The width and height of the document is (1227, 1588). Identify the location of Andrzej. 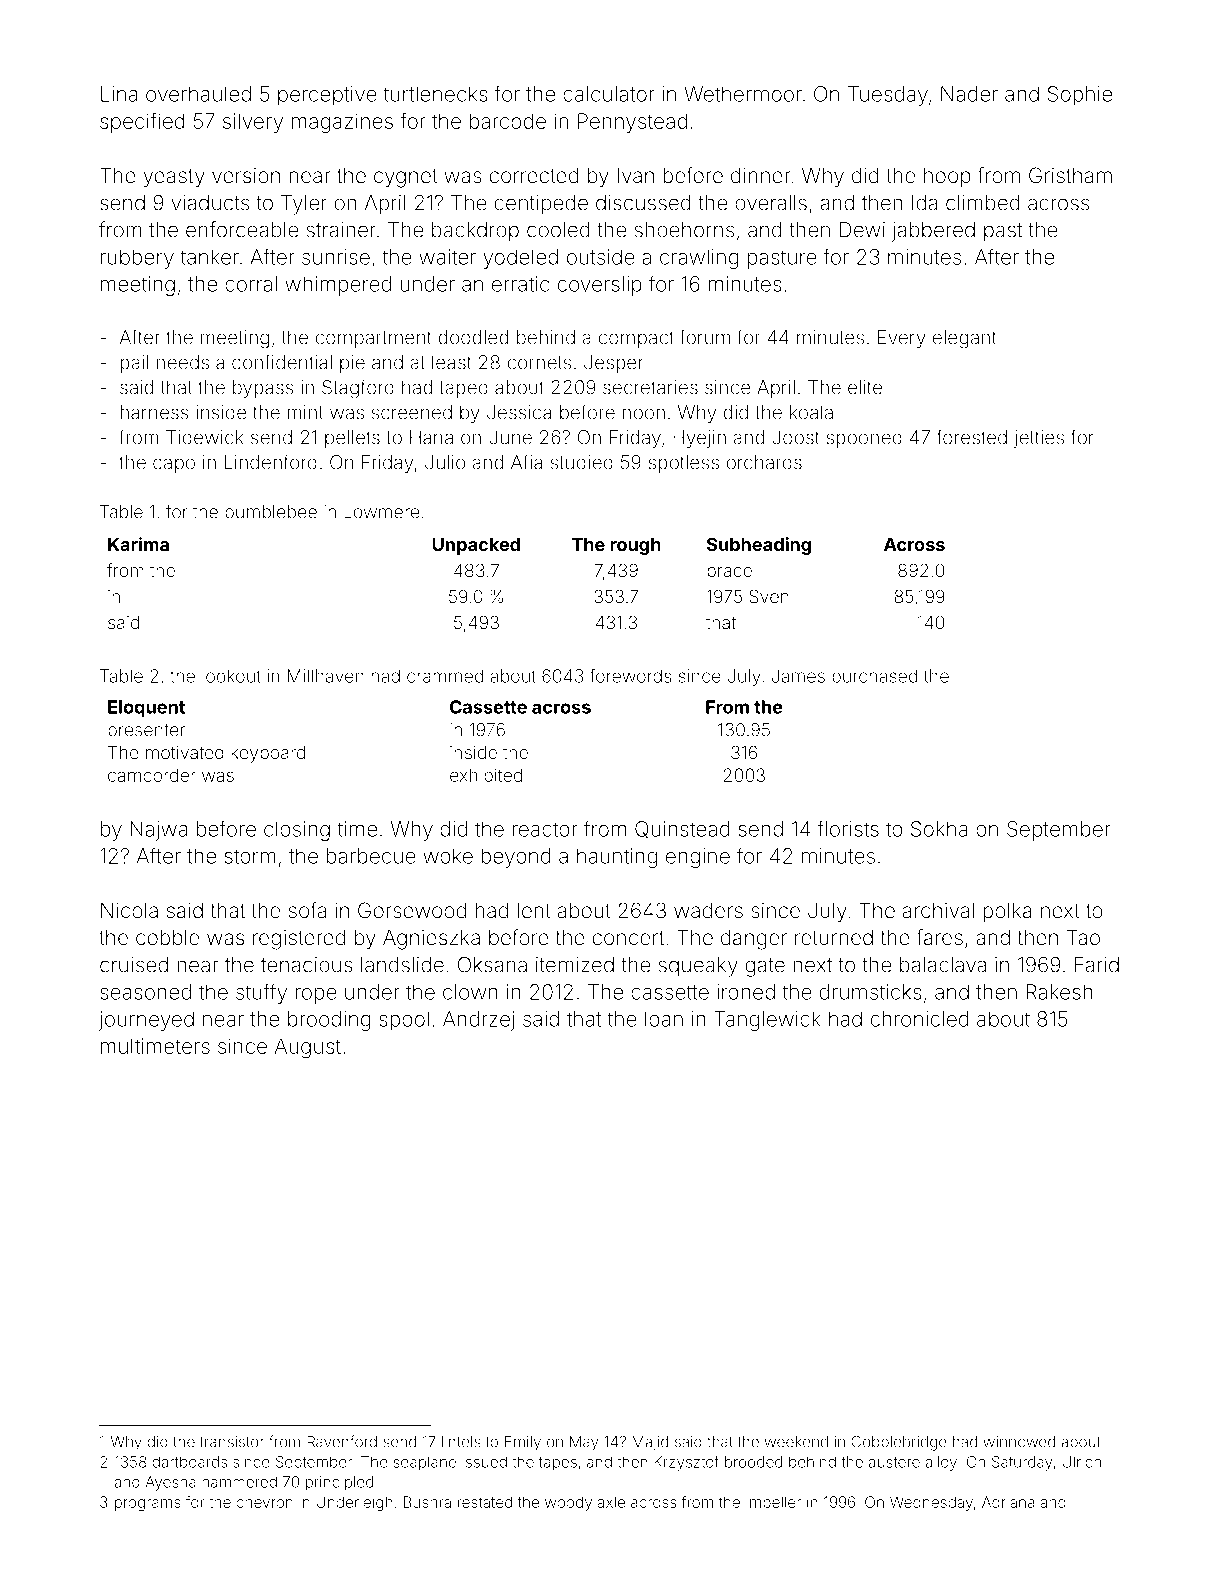
(478, 1021).
